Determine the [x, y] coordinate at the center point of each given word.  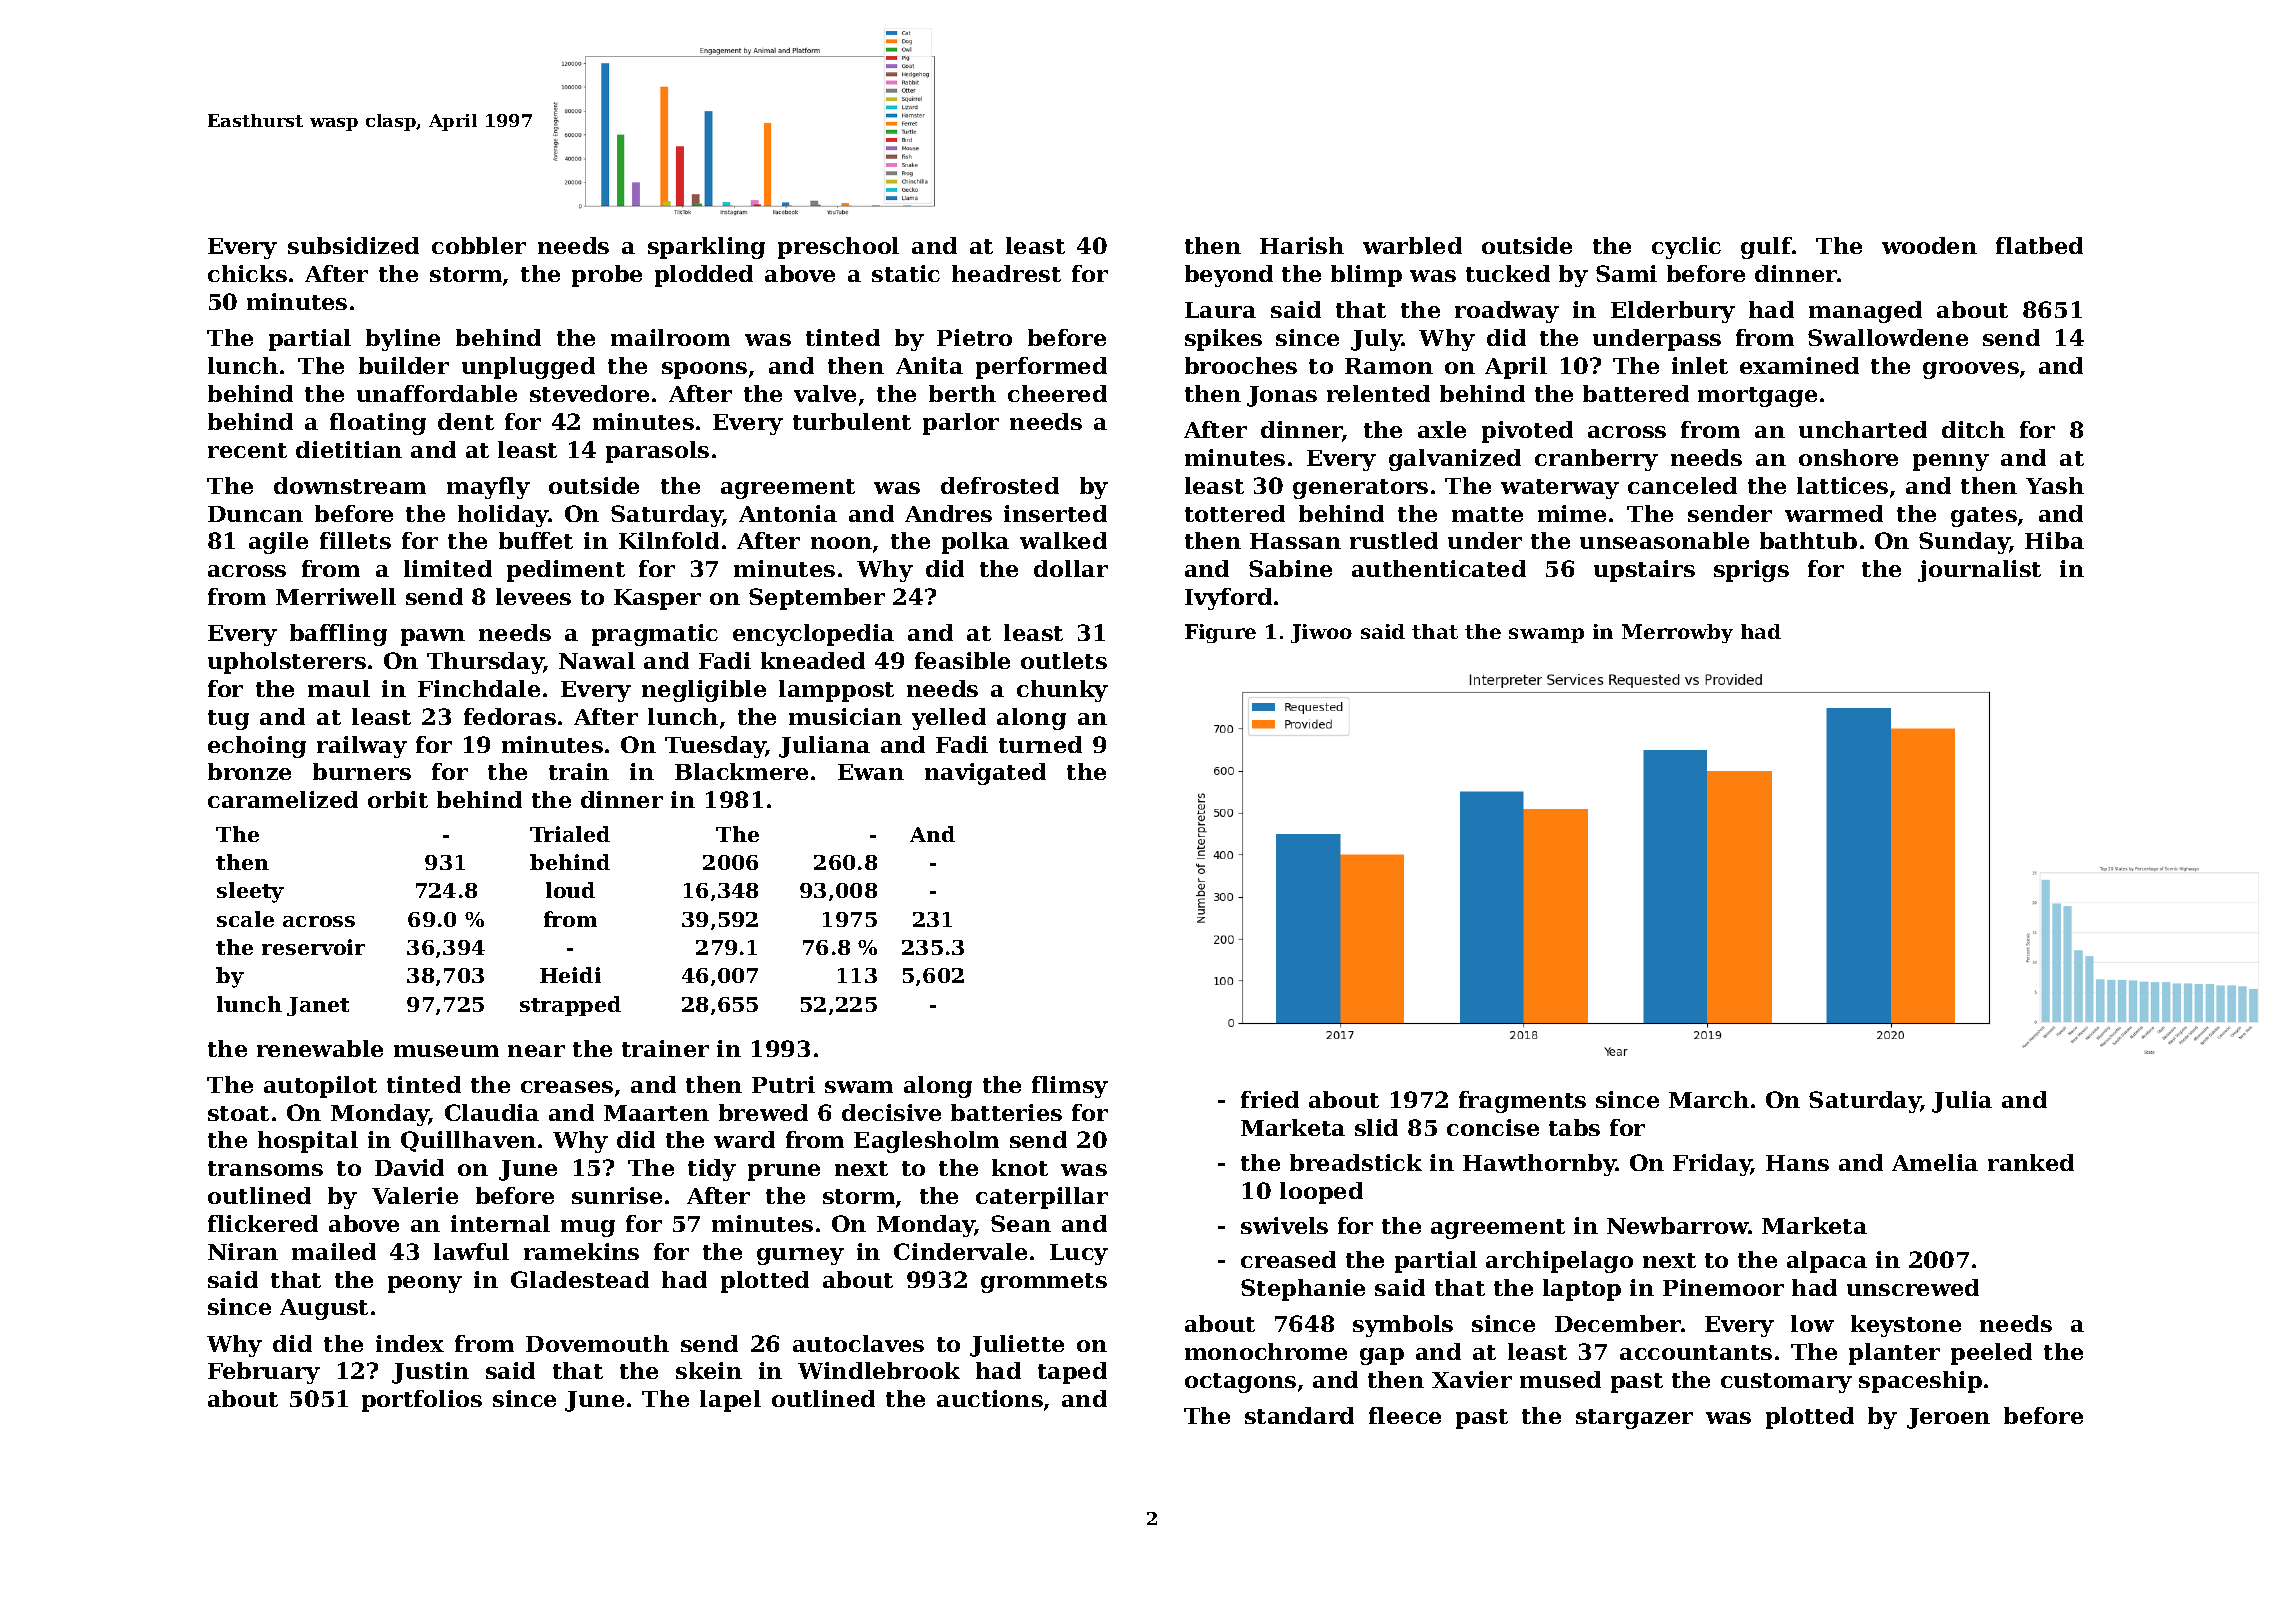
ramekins [581, 1251]
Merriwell [336, 596]
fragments [1522, 1102]
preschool [838, 248]
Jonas [1282, 396]
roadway [1507, 312]
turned [1040, 744]
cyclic [1686, 248]
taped [1072, 1373]
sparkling [706, 248]
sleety [250, 892]
